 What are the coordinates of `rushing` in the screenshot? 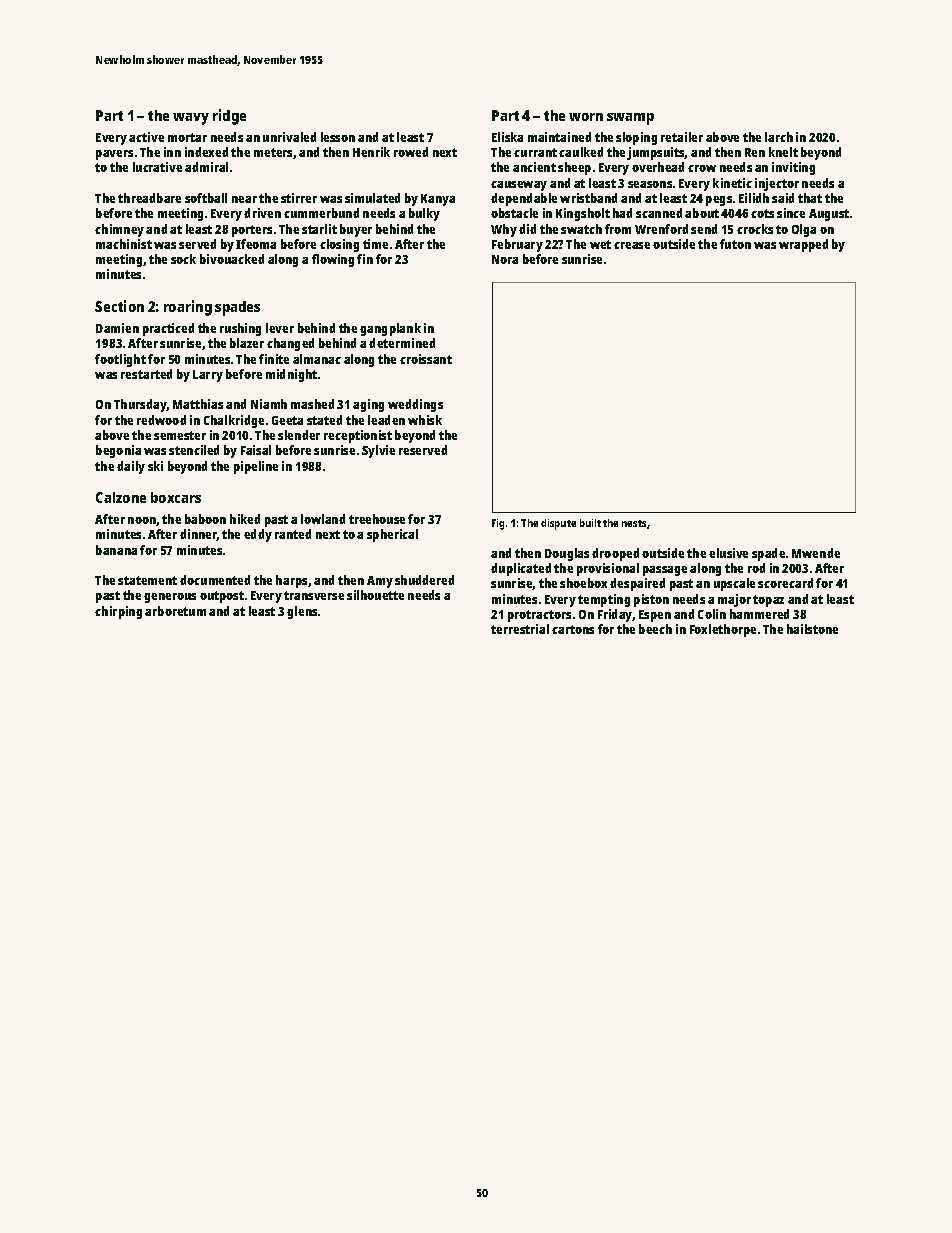 It's located at (240, 329).
